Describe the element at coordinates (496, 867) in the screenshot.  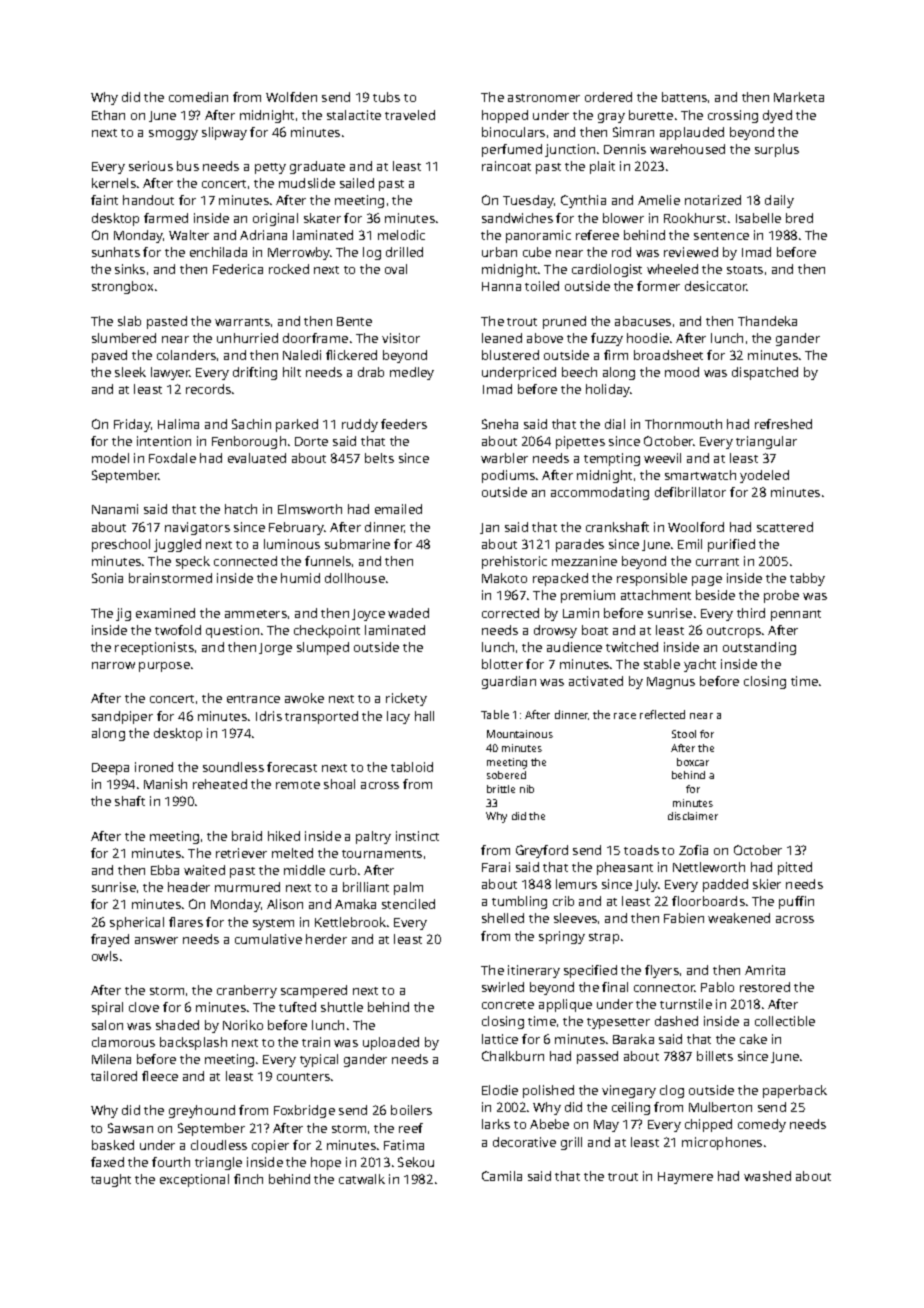
I see `Farai` at that location.
